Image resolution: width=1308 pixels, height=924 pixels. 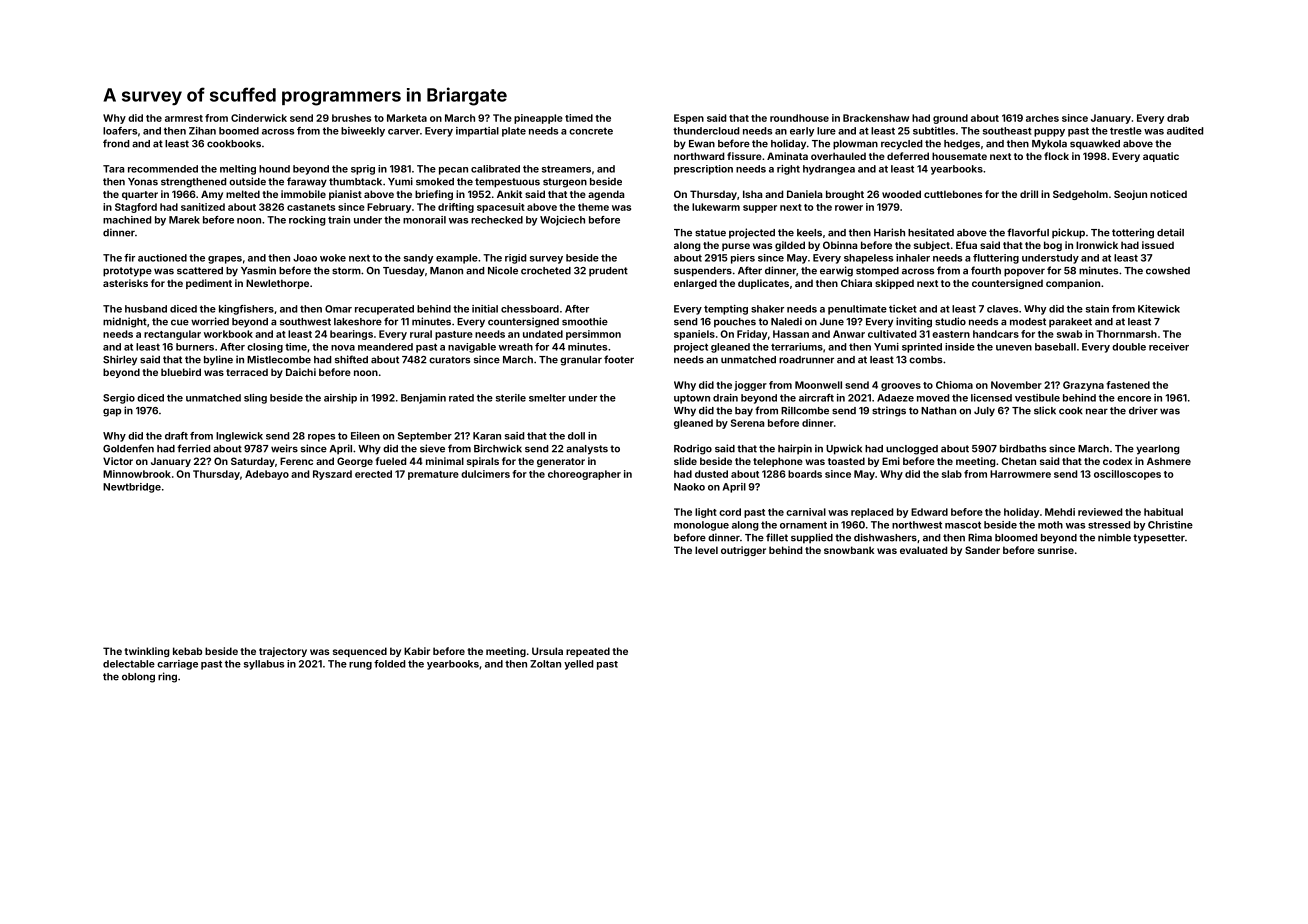 I want to click on repeated, so click(x=588, y=652).
